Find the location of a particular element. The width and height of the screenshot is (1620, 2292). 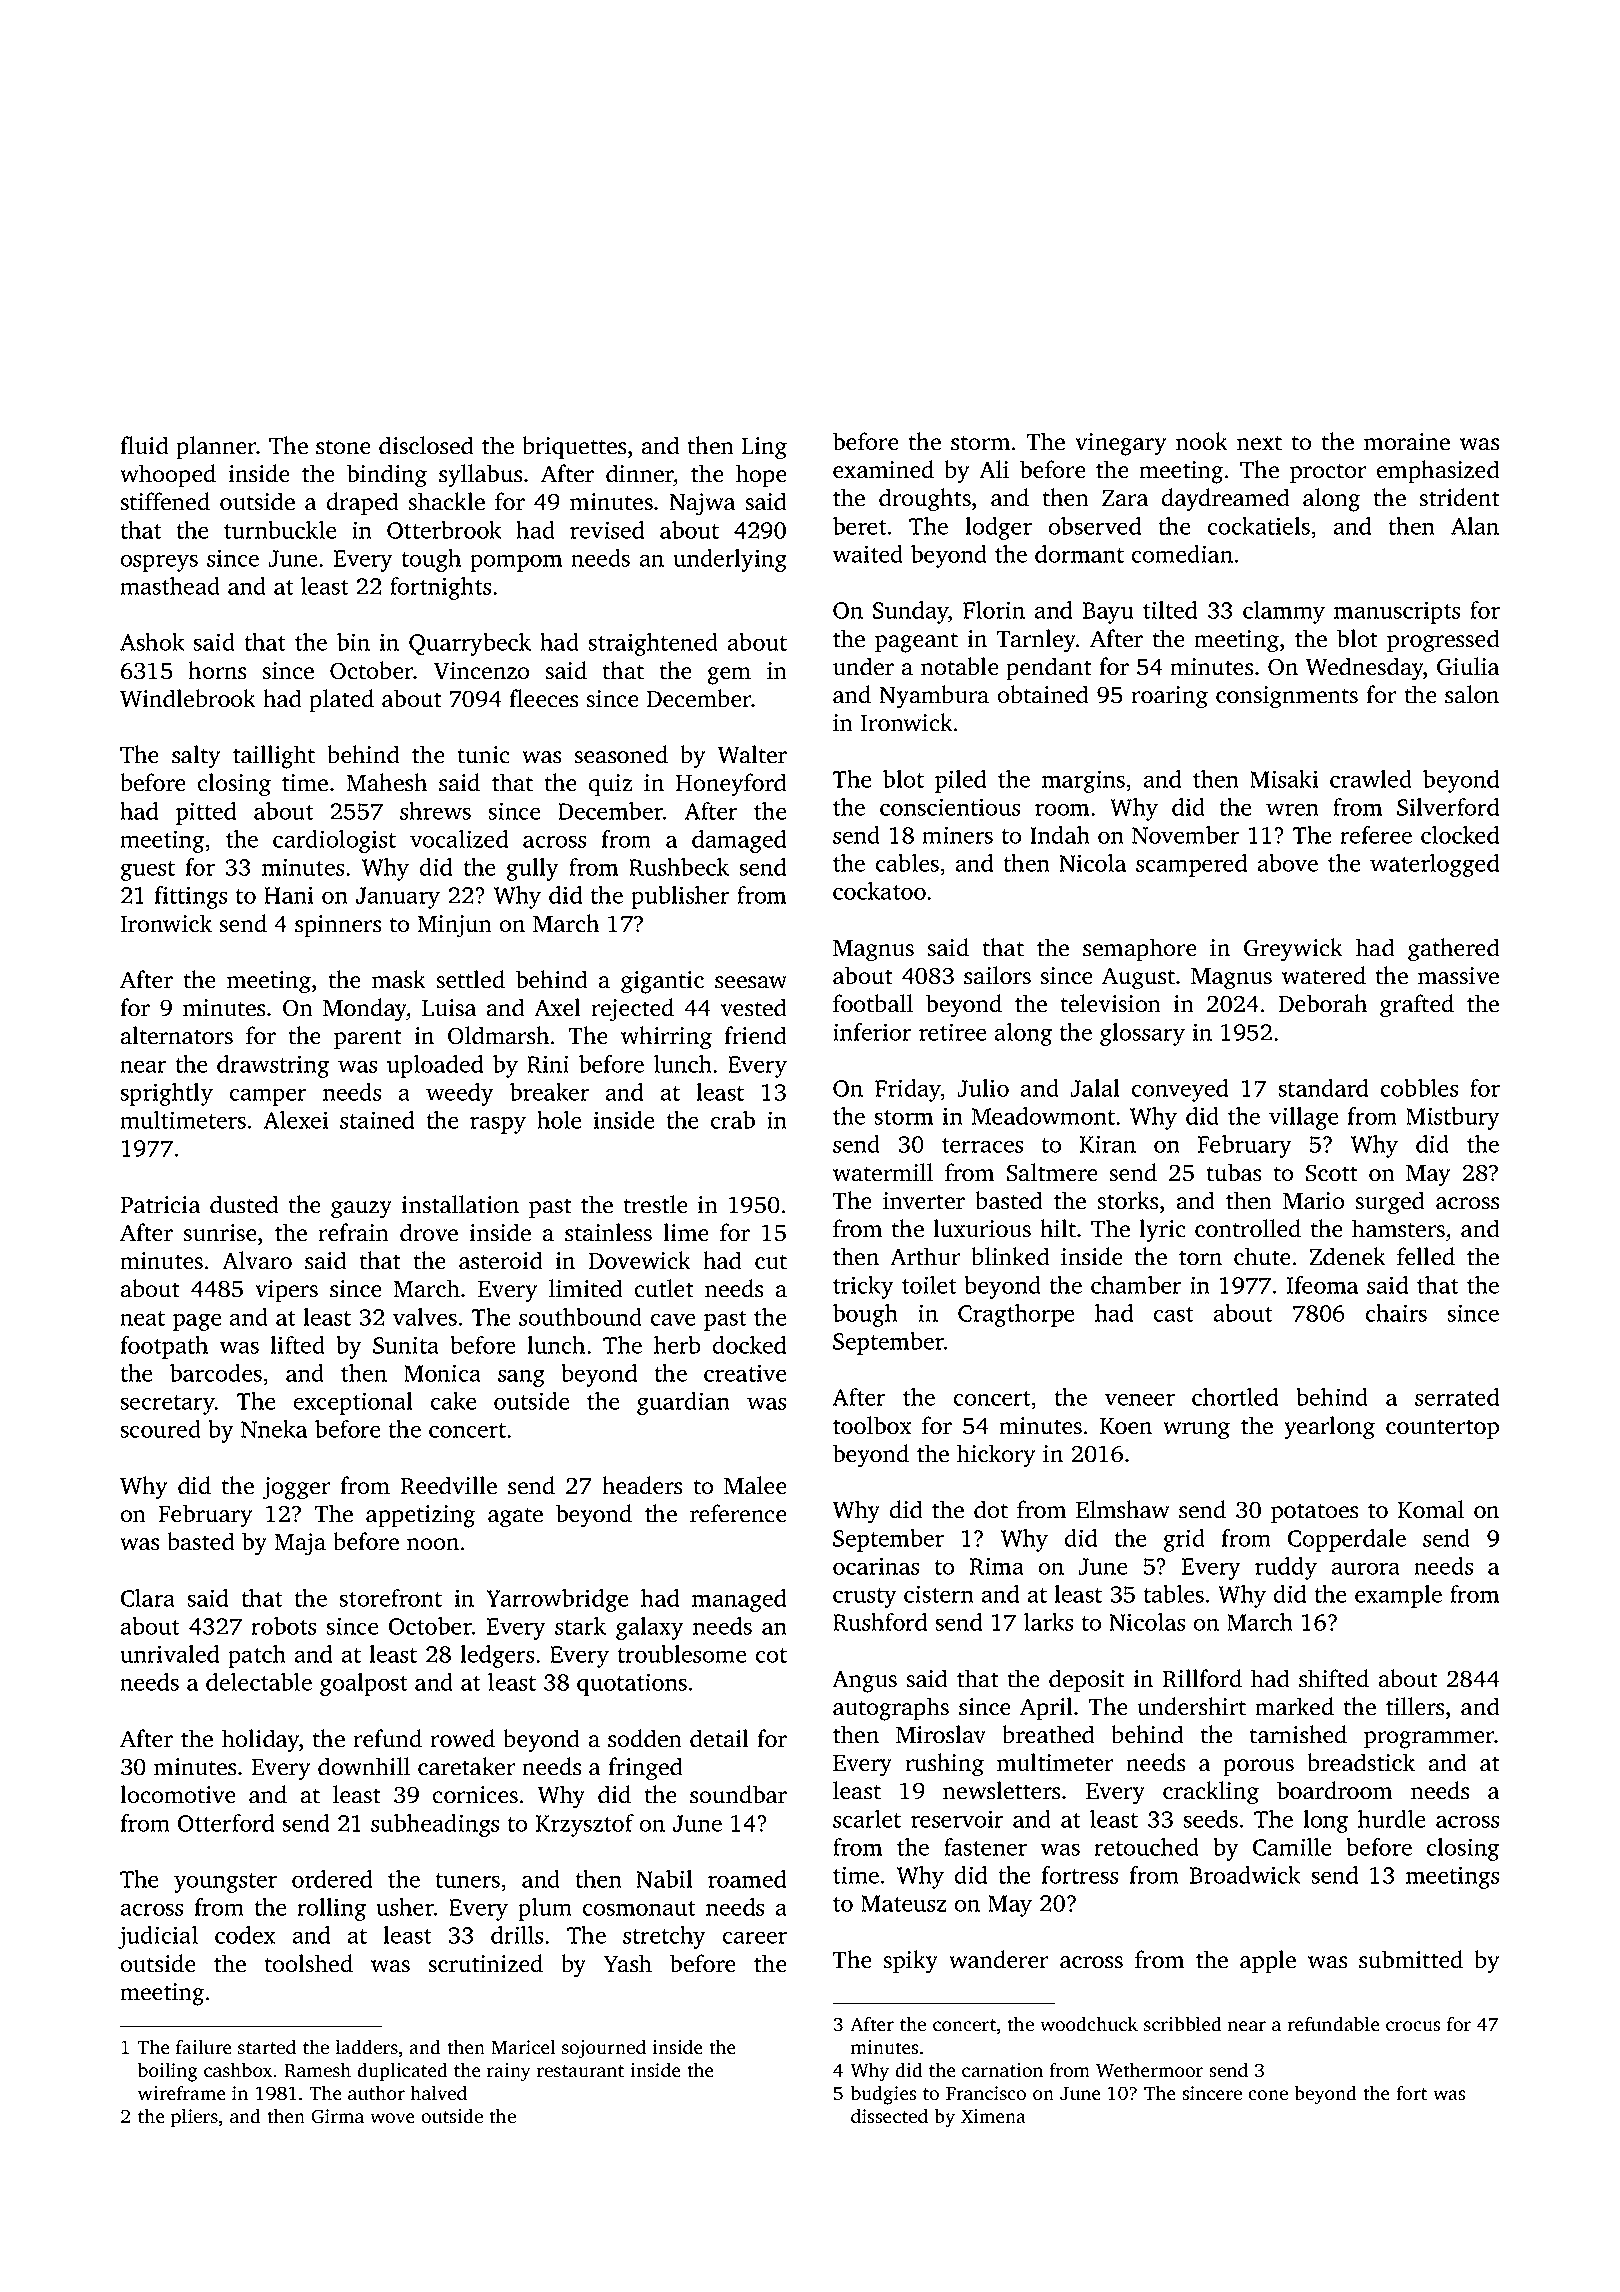

pliers is located at coordinates (194, 2118).
